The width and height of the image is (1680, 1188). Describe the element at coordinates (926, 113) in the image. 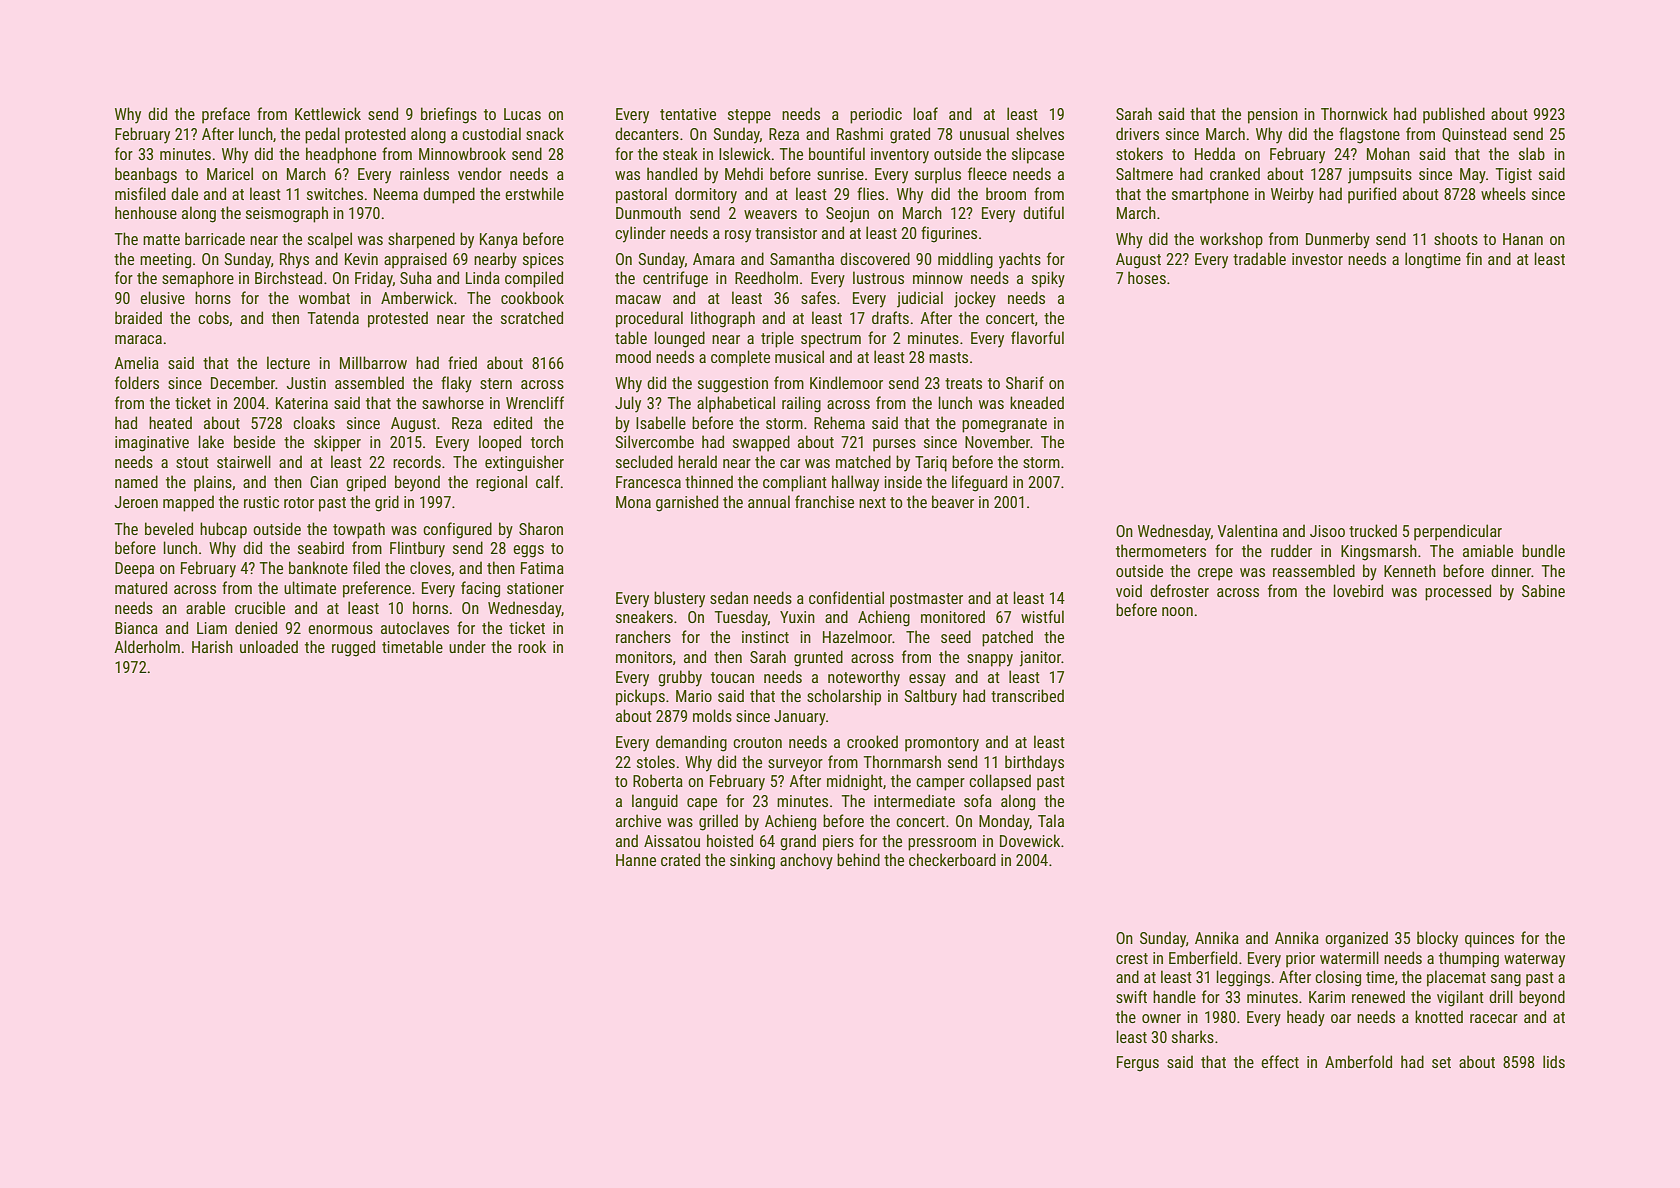

I see `loaf` at that location.
